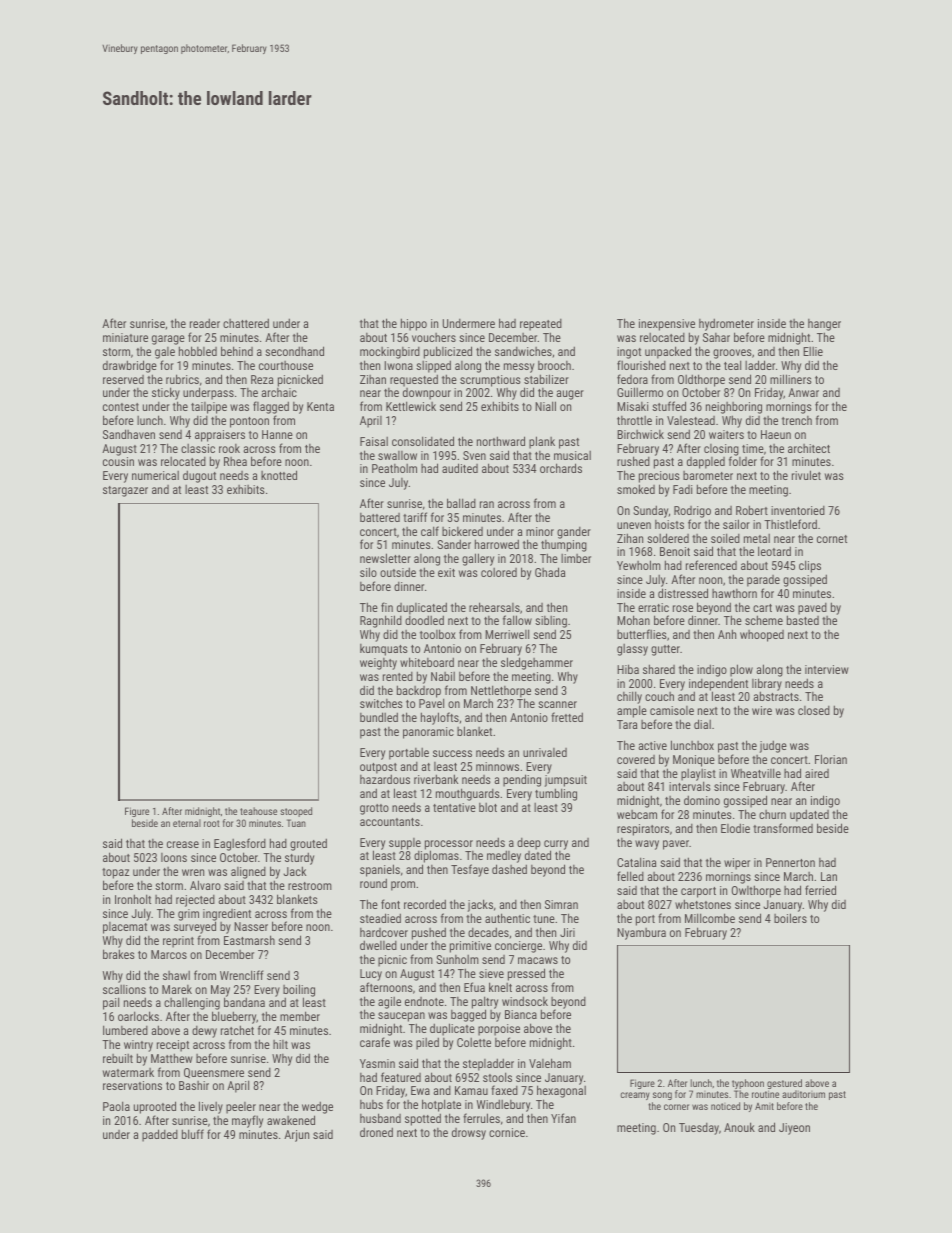 This page has width=952, height=1233. I want to click on basted, so click(803, 620).
